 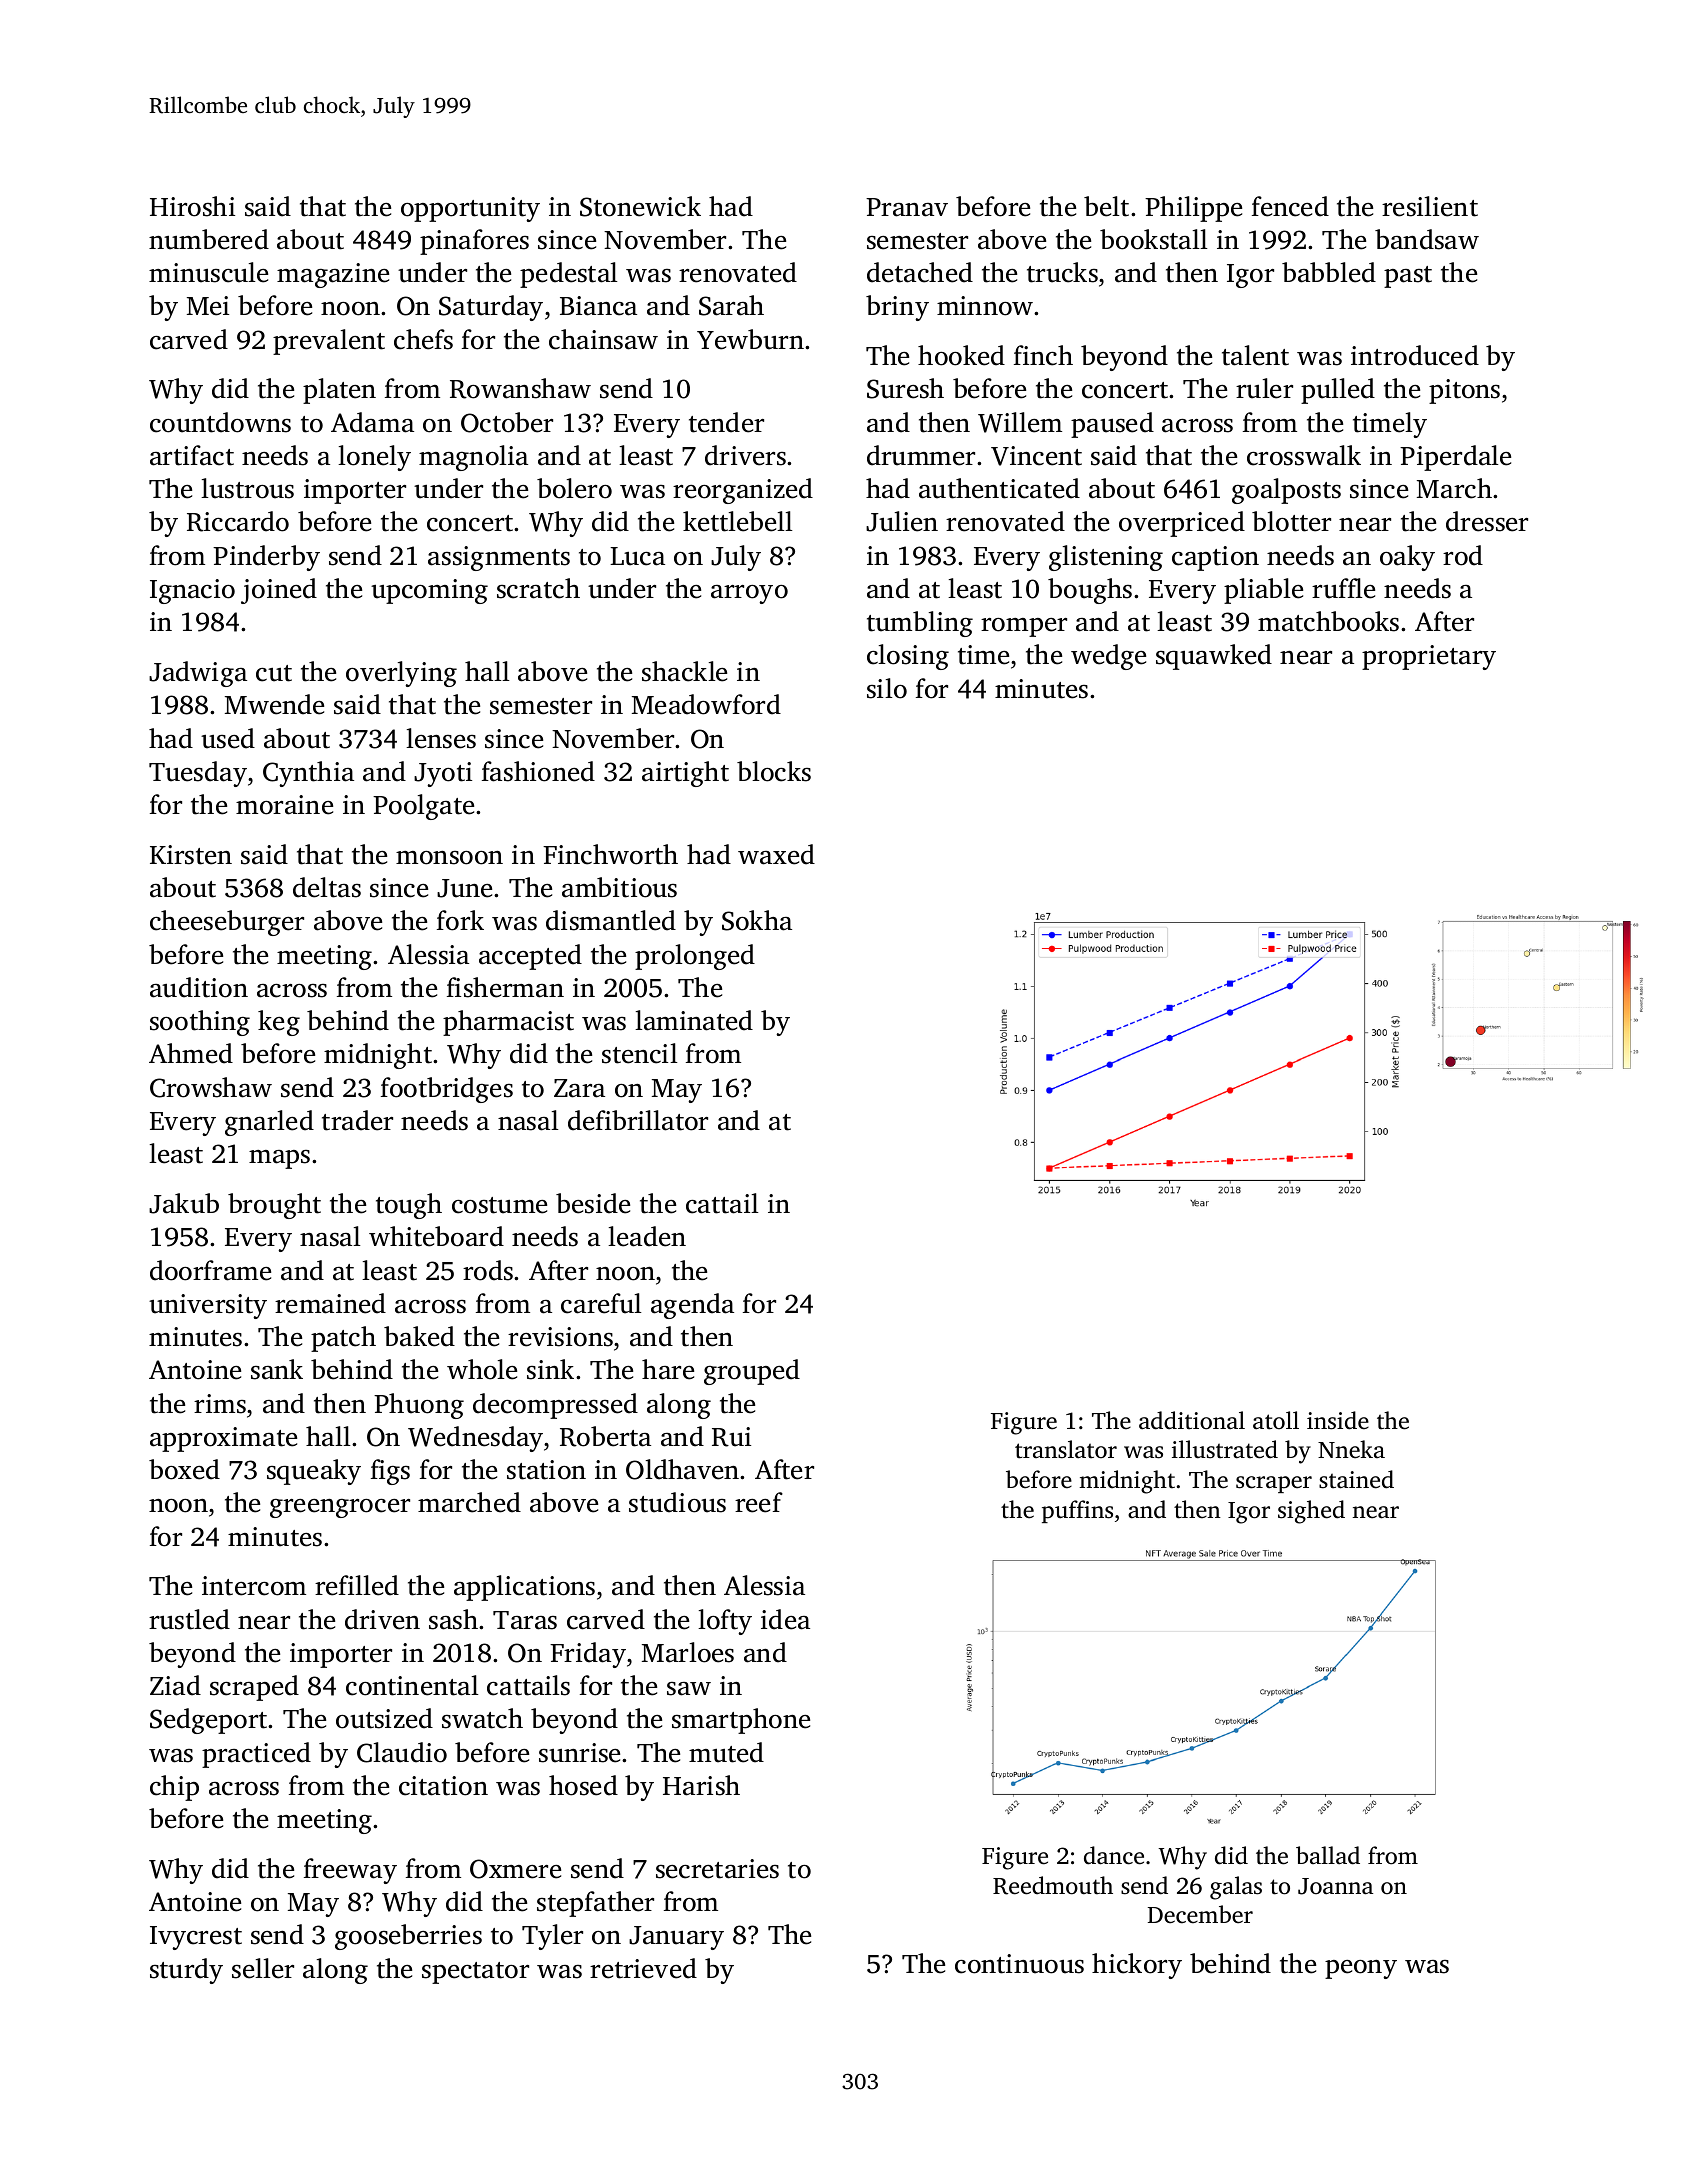 What do you see at coordinates (1255, 355) in the screenshot?
I see `talent` at bounding box center [1255, 355].
